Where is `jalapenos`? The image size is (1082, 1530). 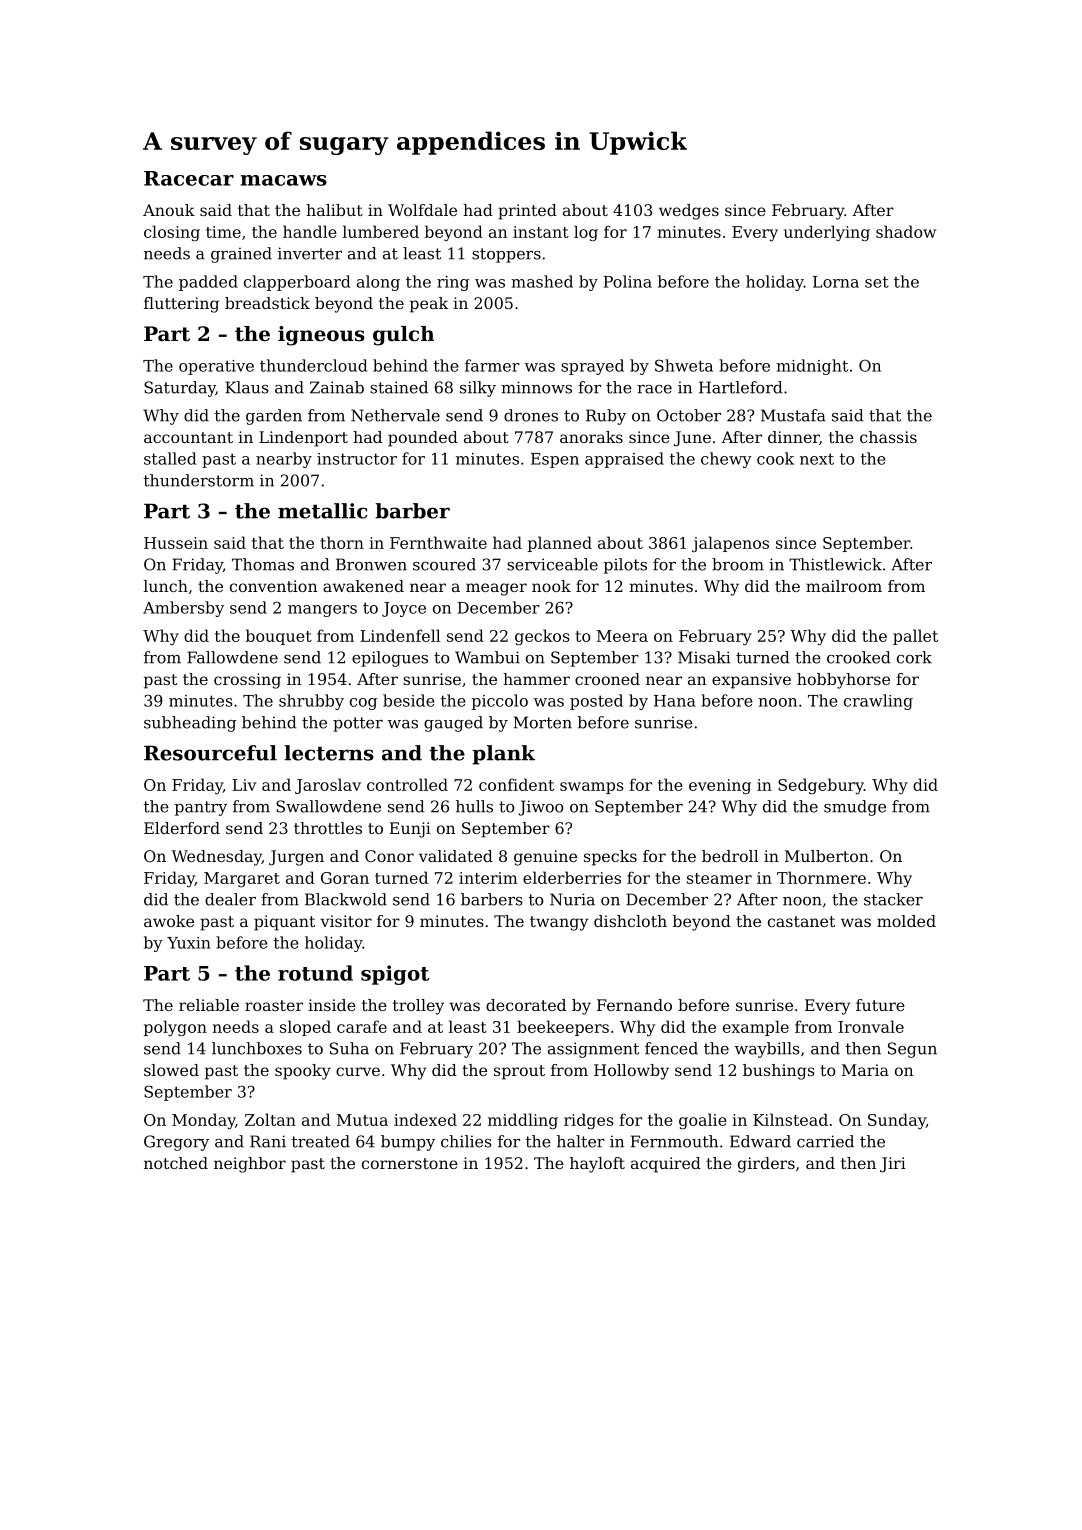
jalapenos is located at coordinates (730, 544).
